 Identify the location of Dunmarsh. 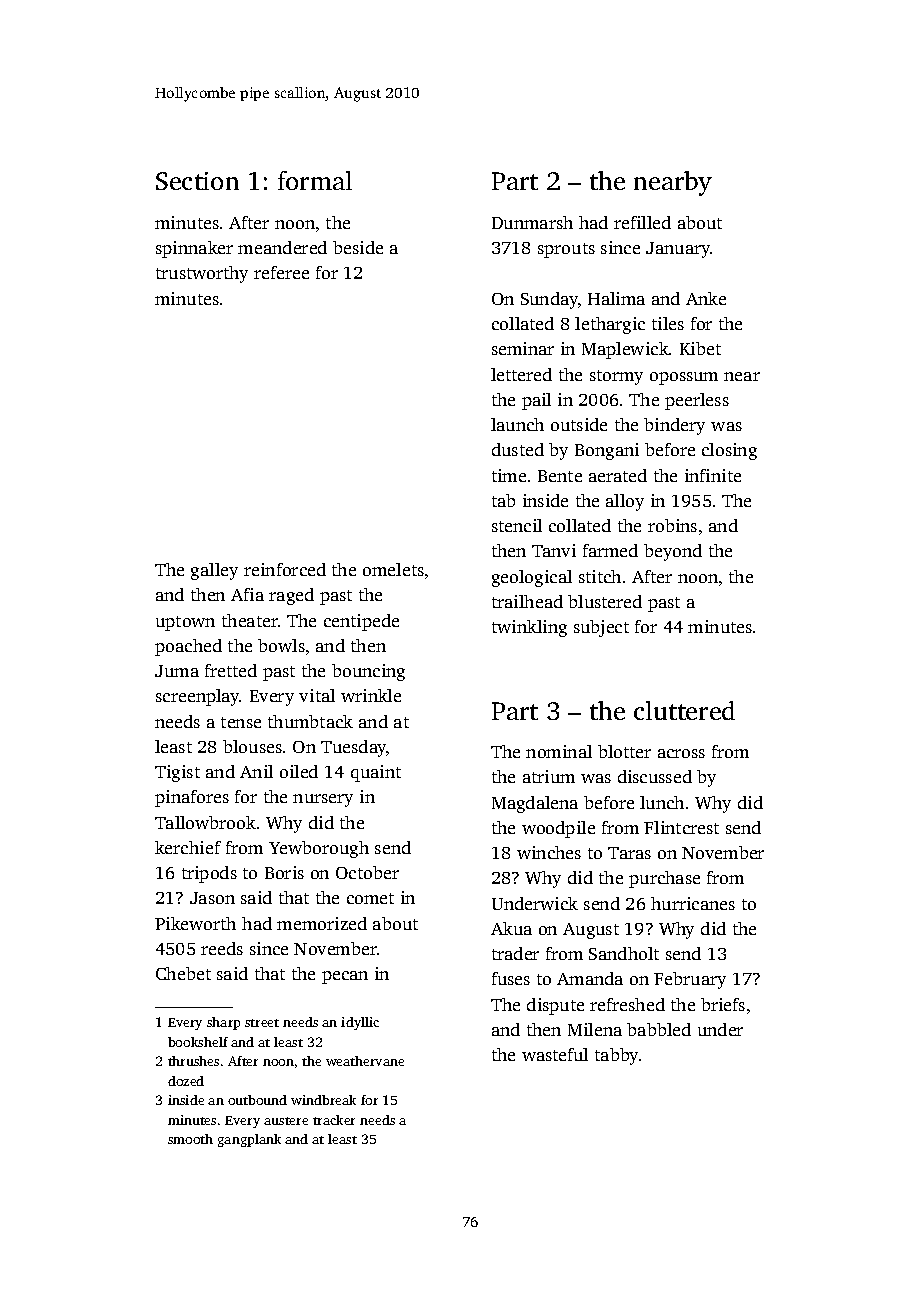
(532, 222).
